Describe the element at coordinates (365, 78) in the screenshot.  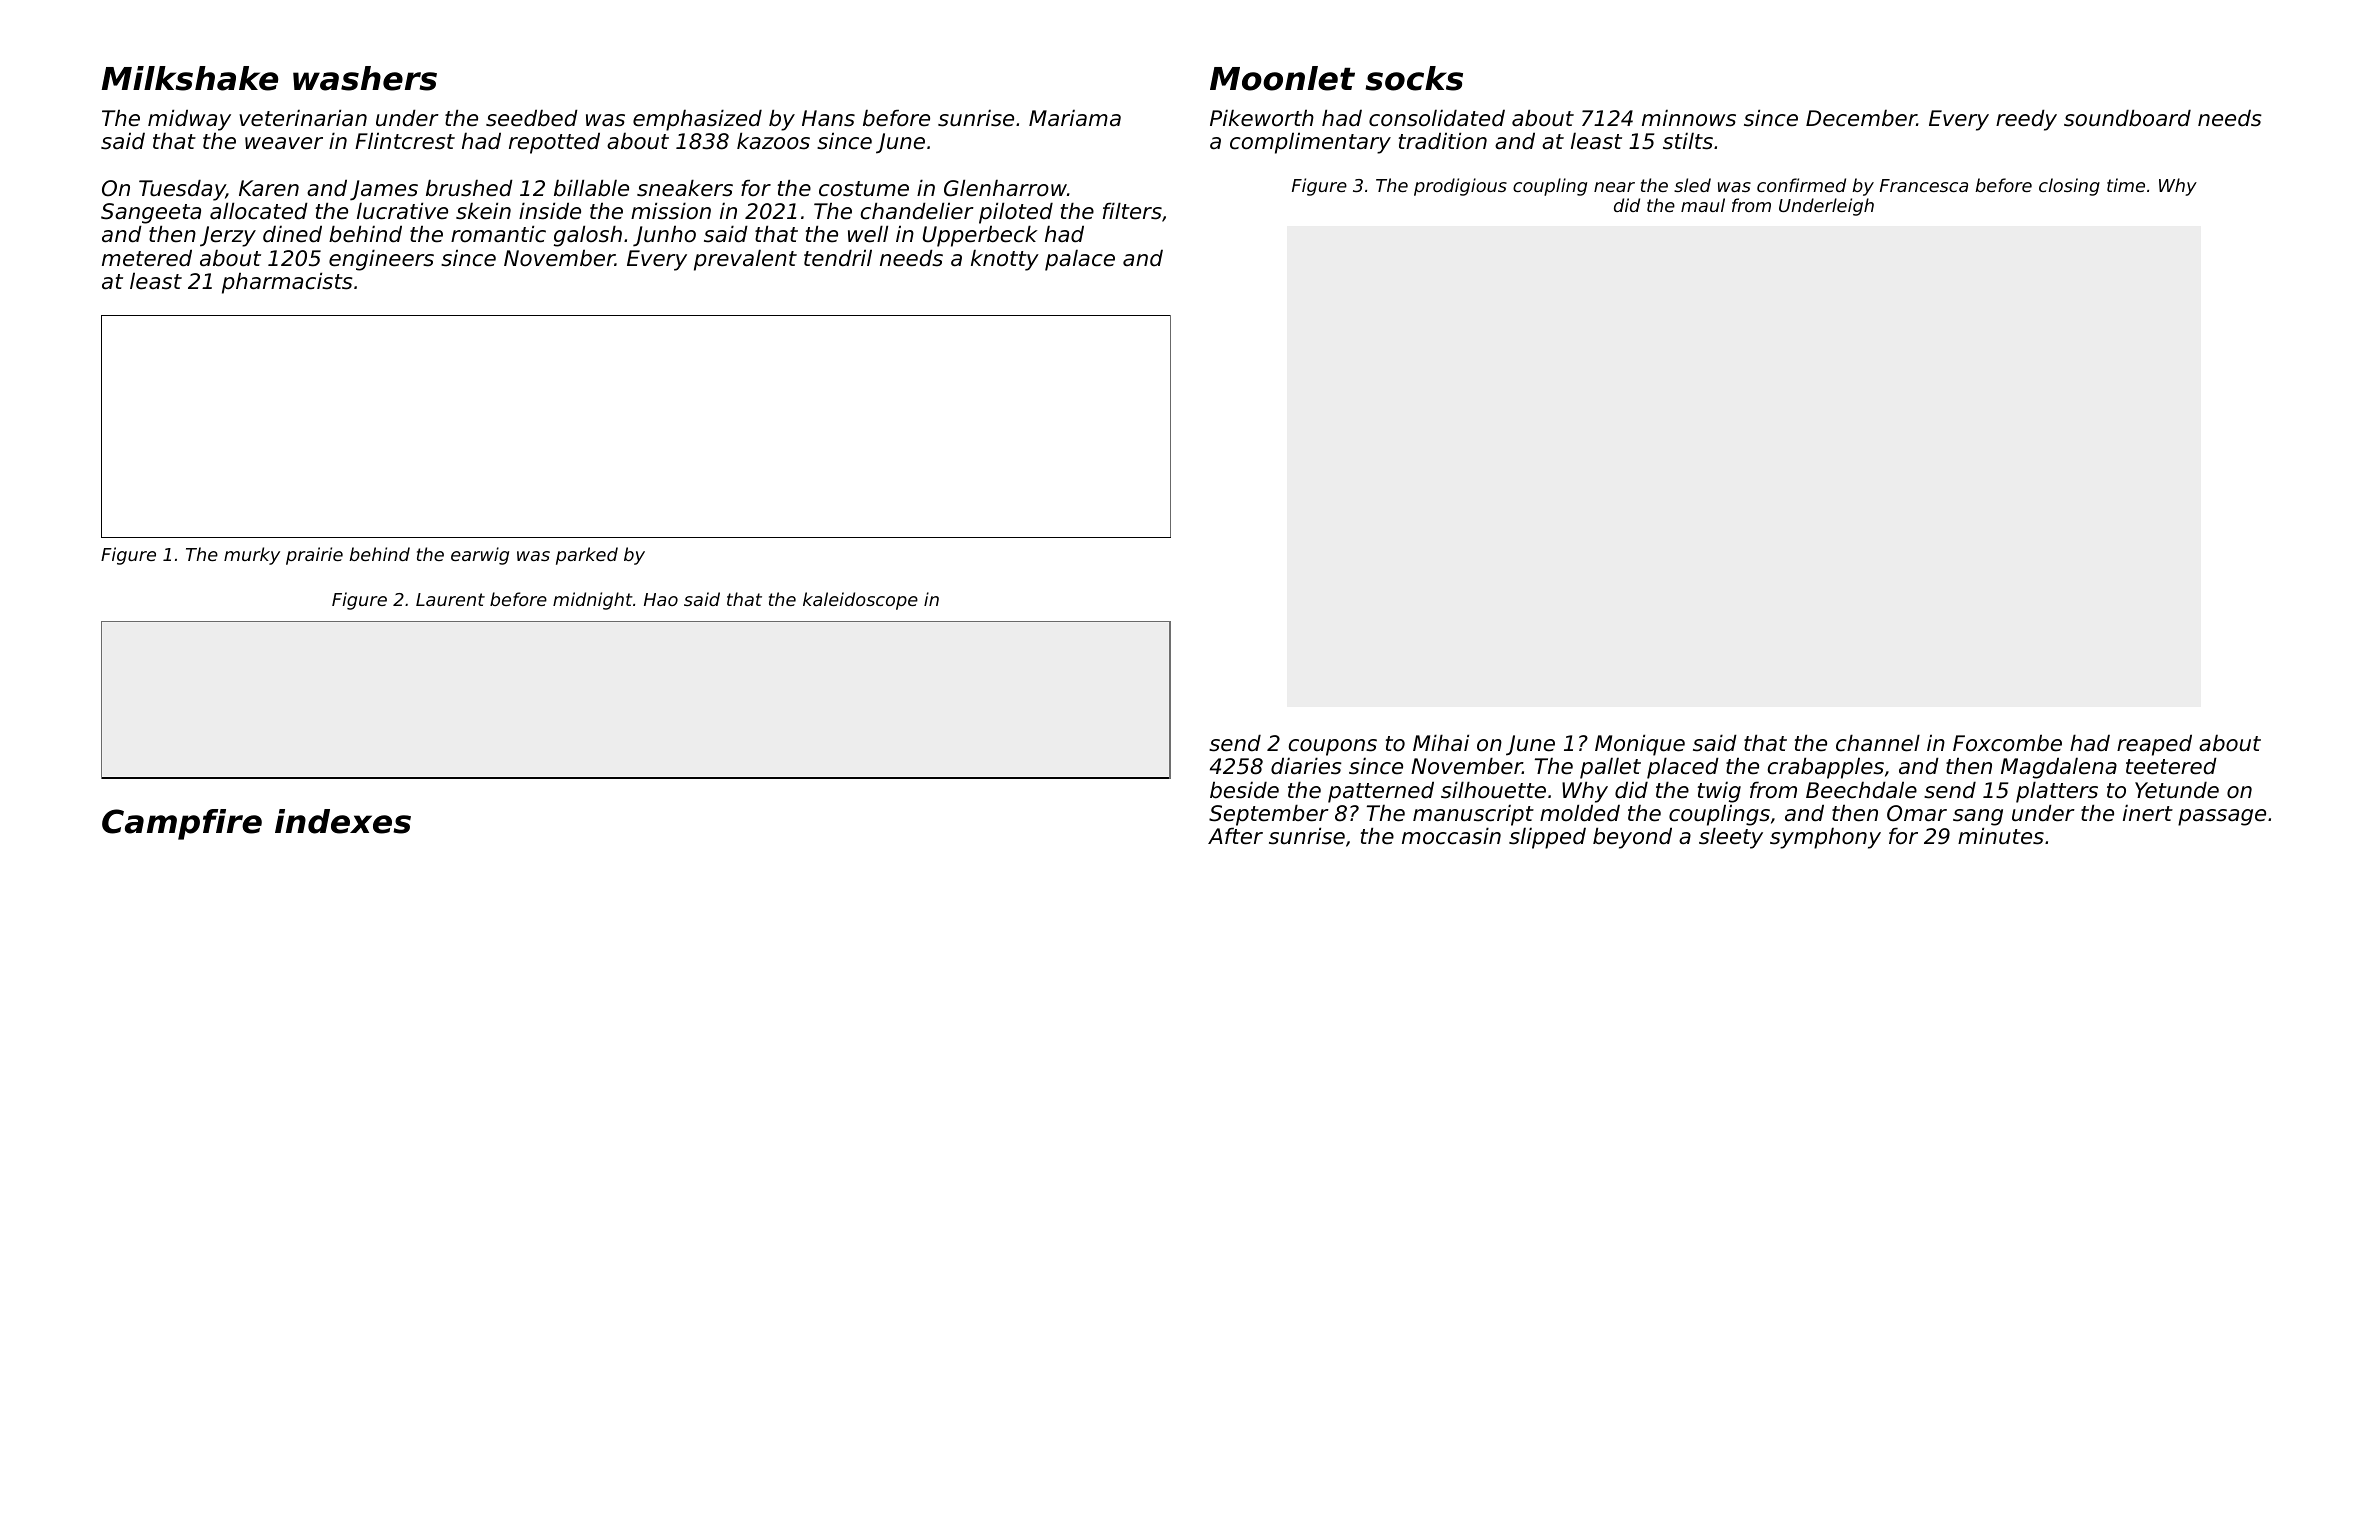
I see `washers` at that location.
